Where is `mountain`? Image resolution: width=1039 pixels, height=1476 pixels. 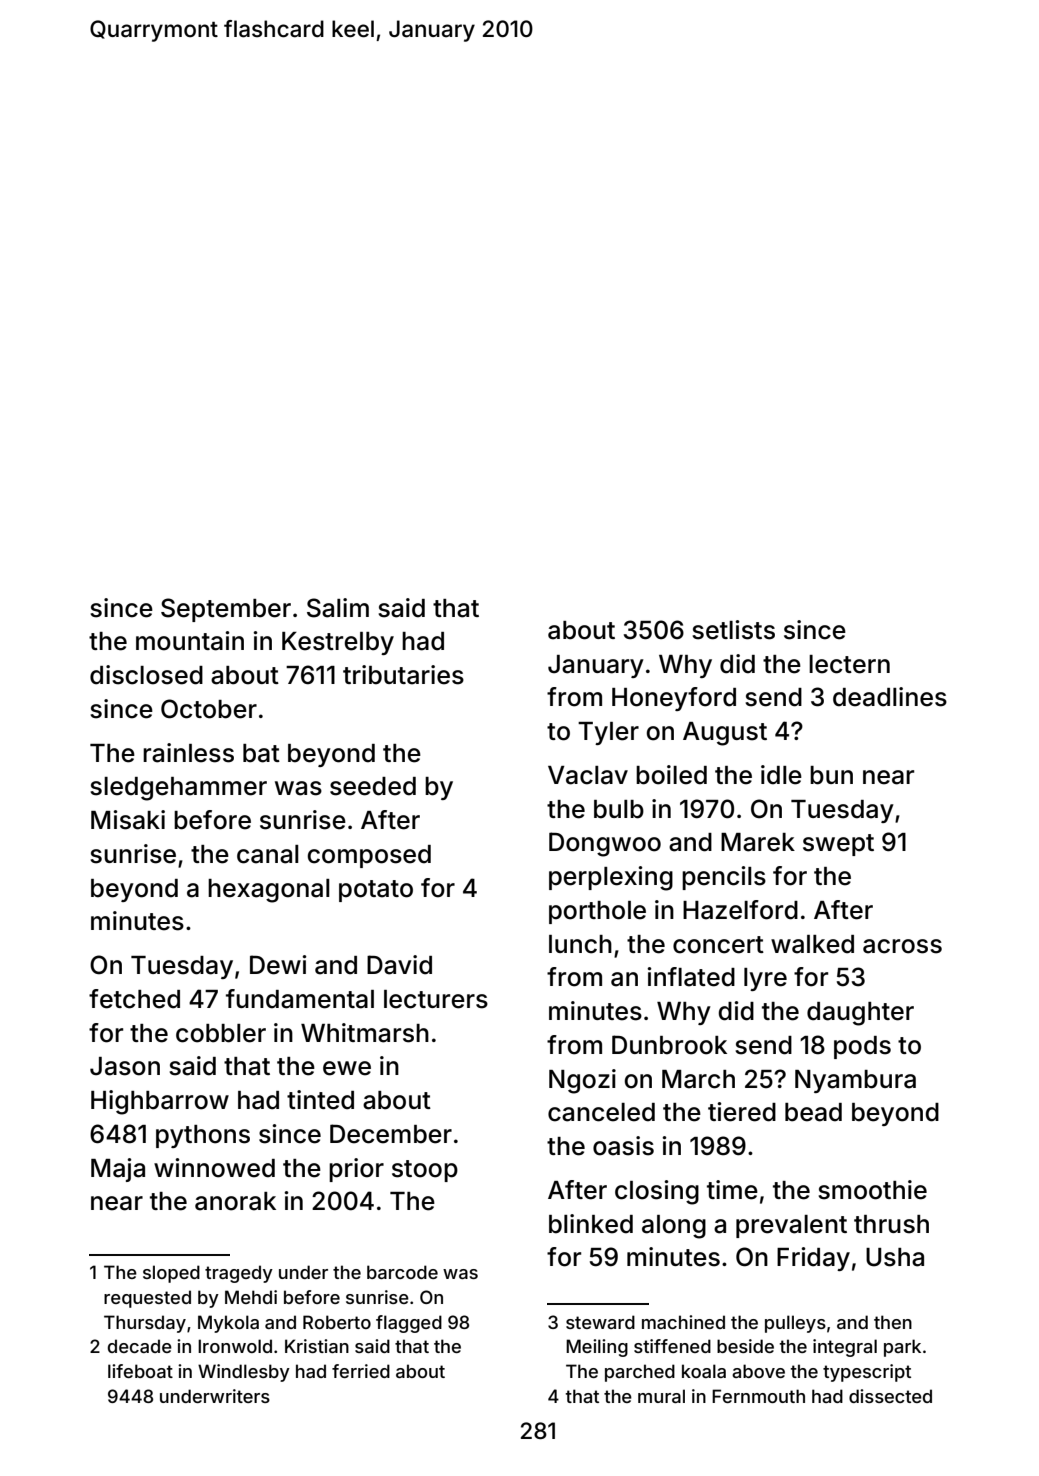 mountain is located at coordinates (190, 641).
